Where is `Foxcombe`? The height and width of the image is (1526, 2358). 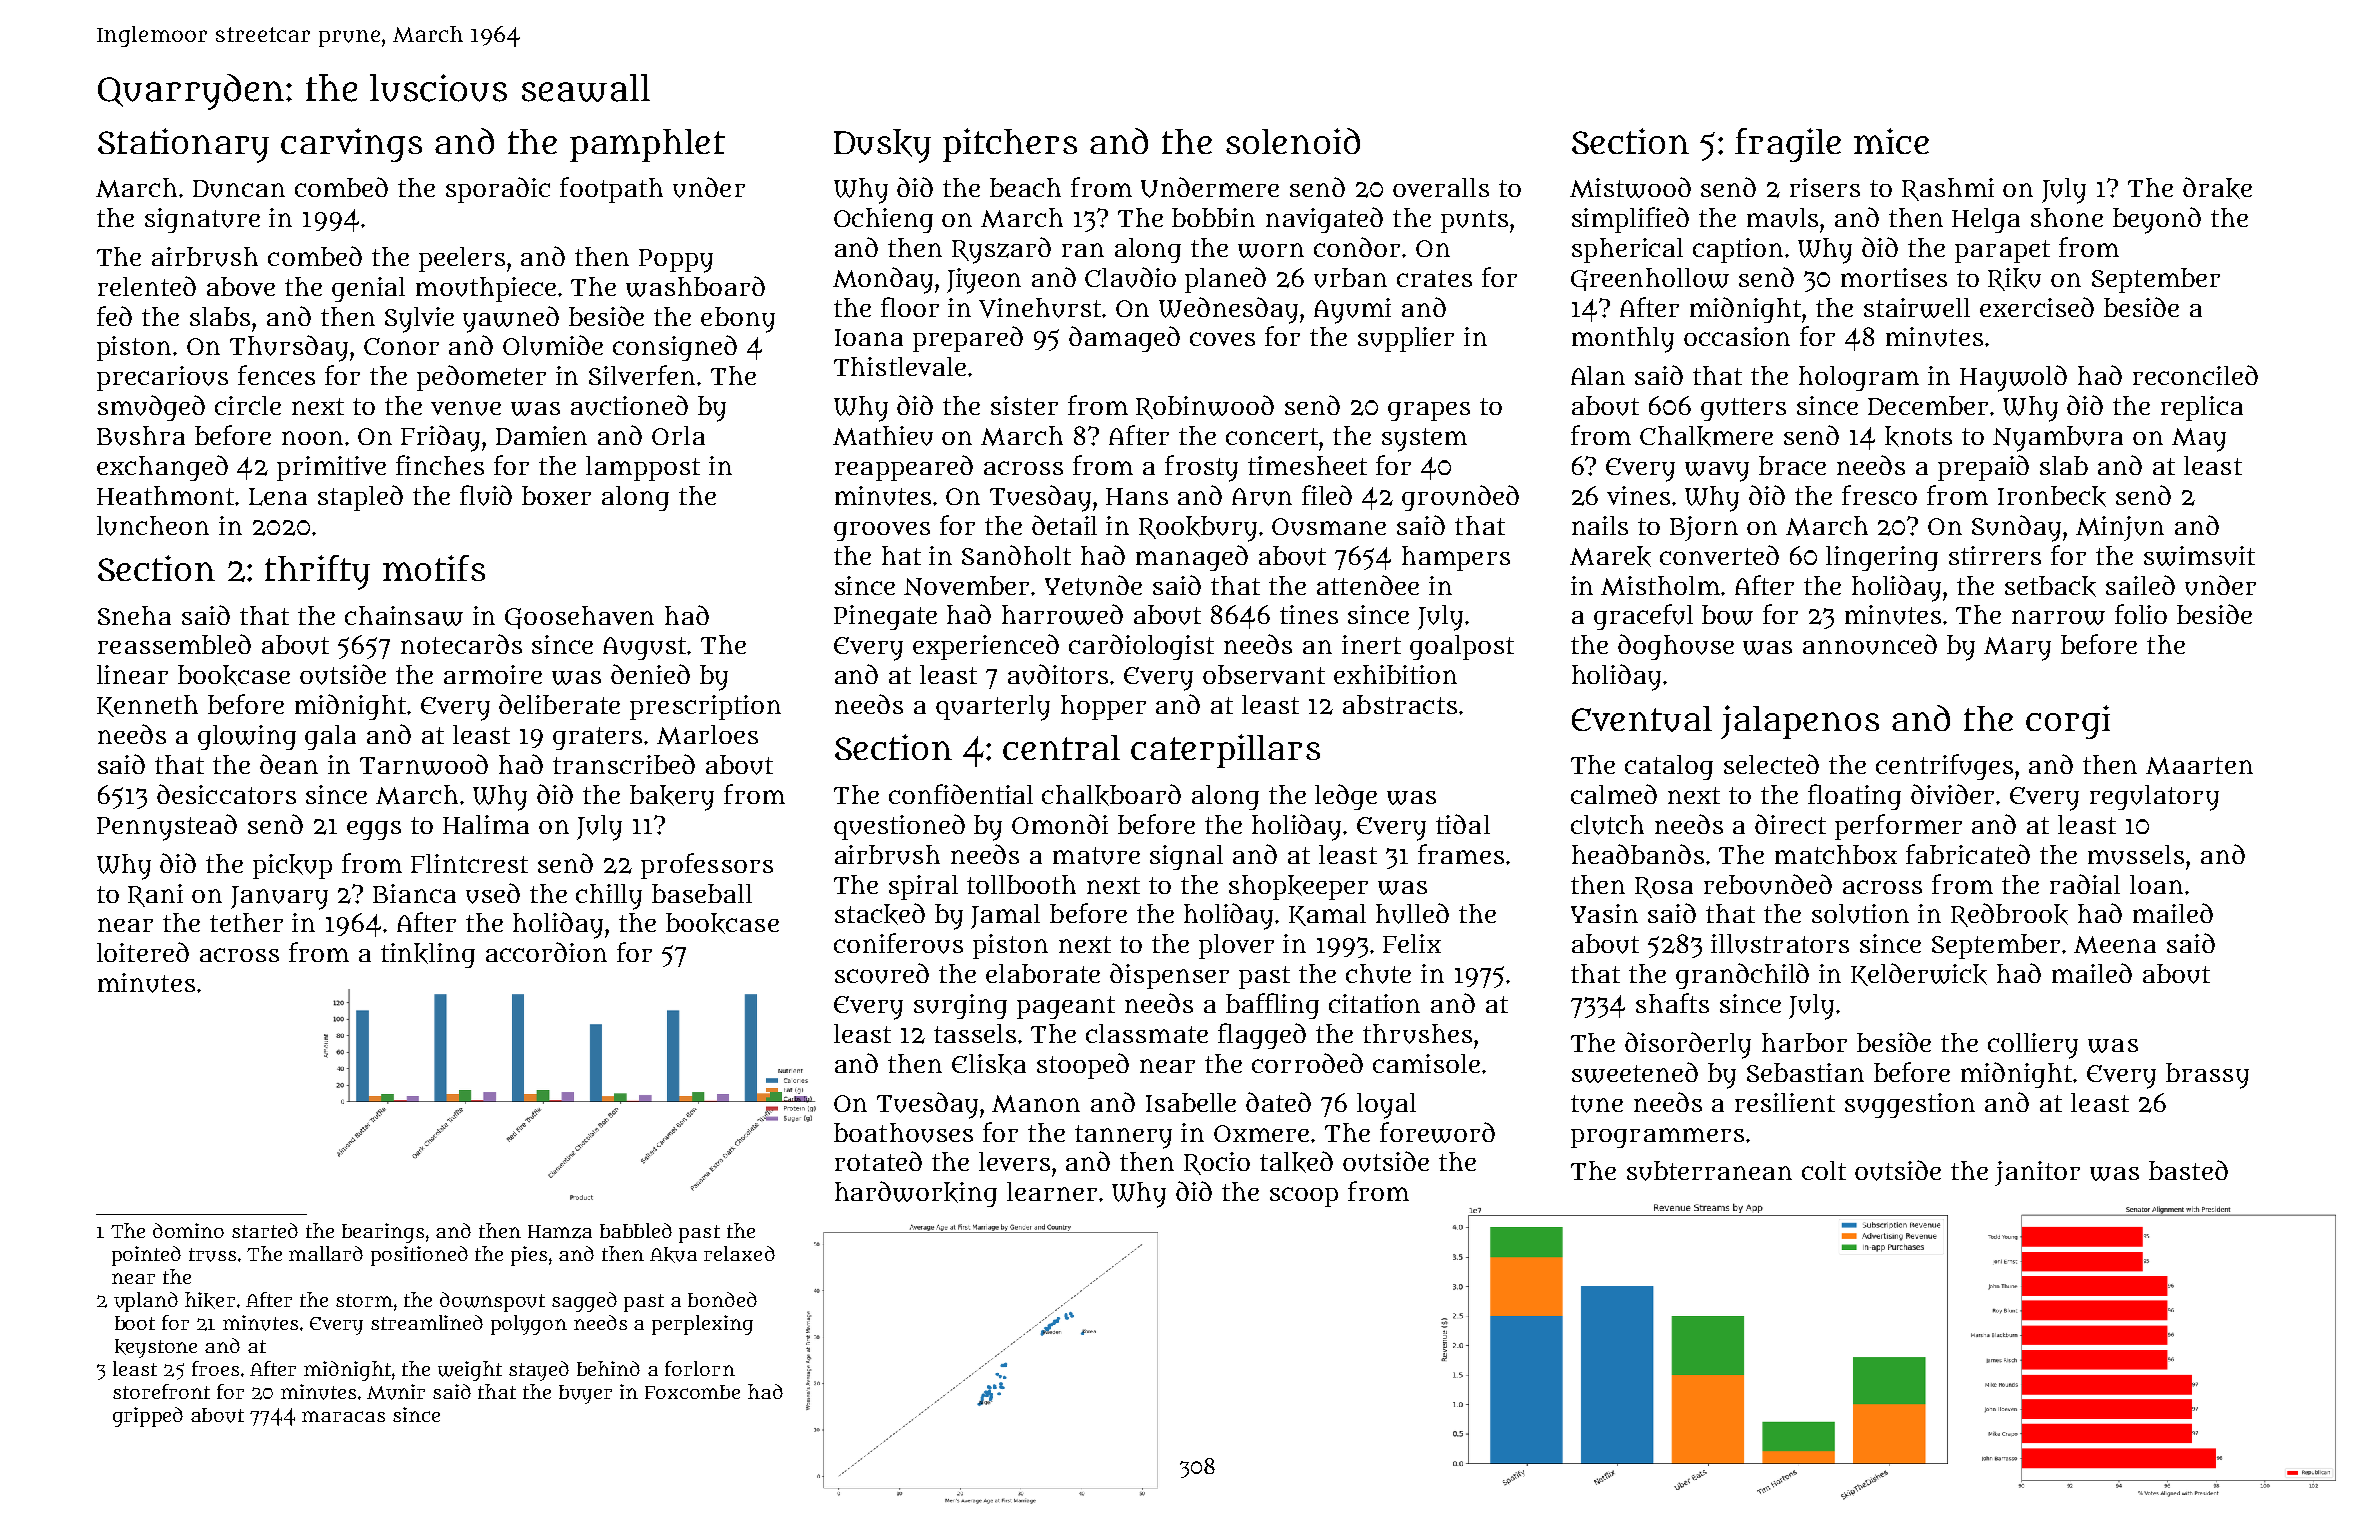
Foxcombe is located at coordinates (692, 1392).
